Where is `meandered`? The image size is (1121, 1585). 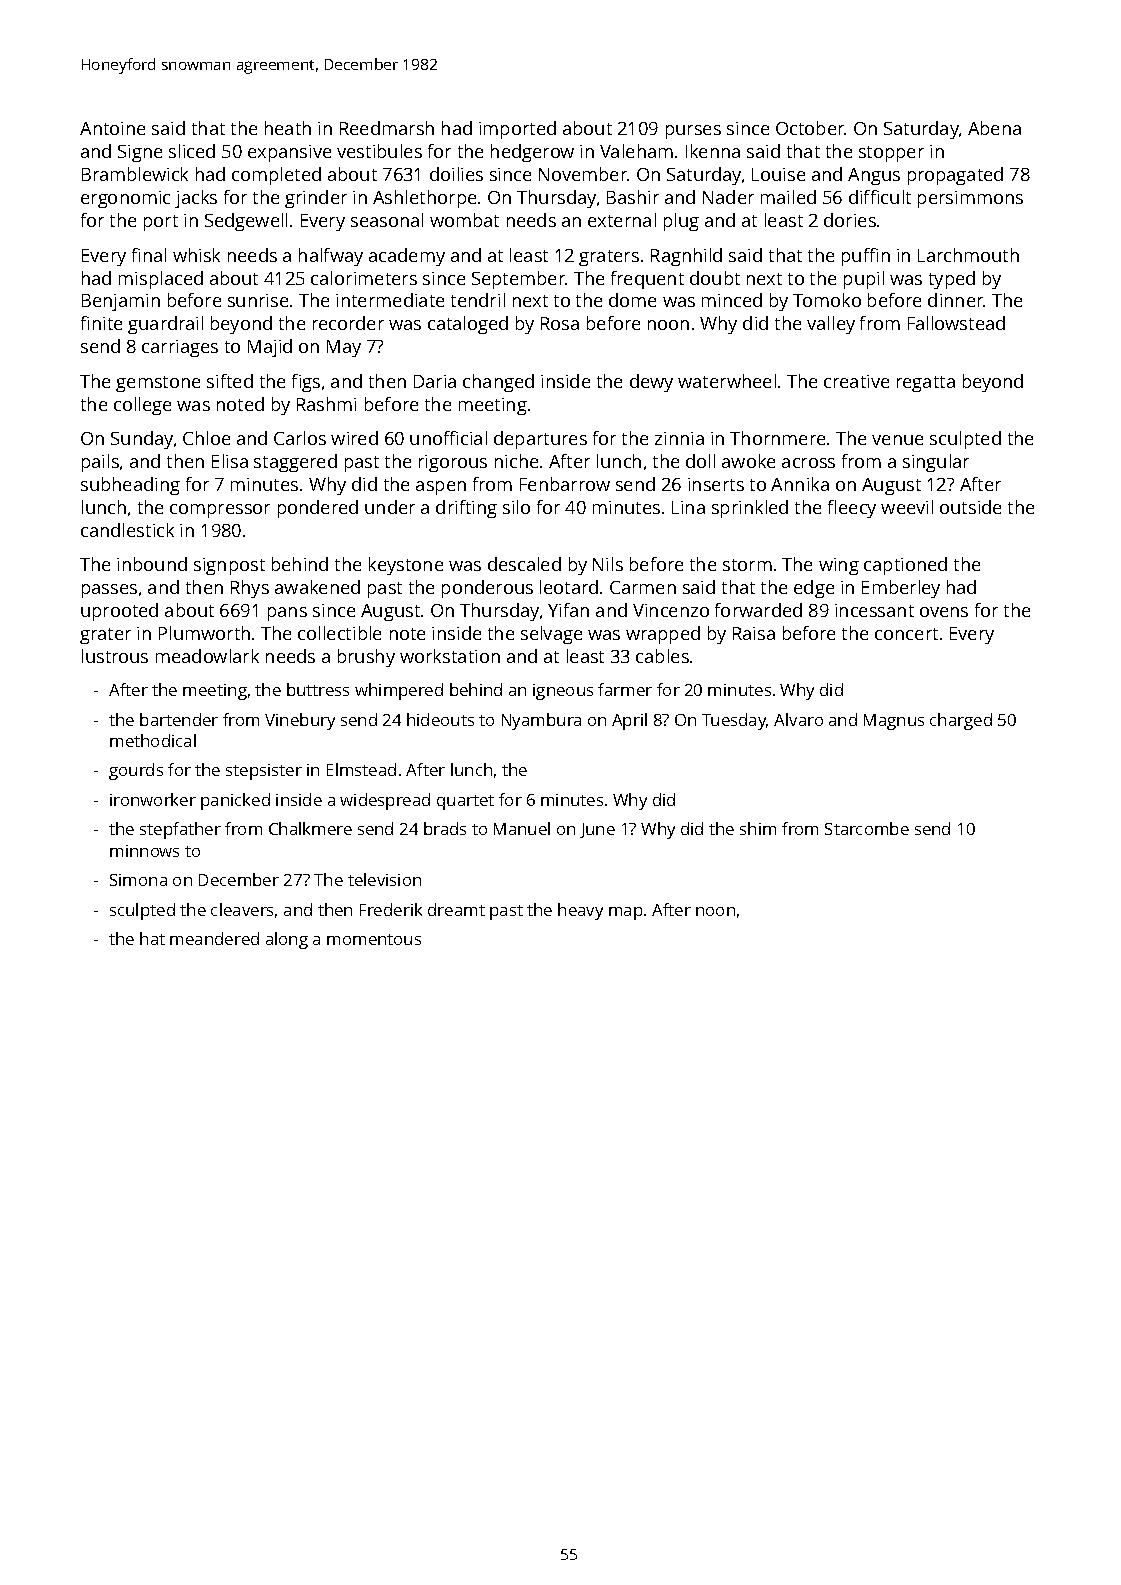
meandered is located at coordinates (214, 938).
